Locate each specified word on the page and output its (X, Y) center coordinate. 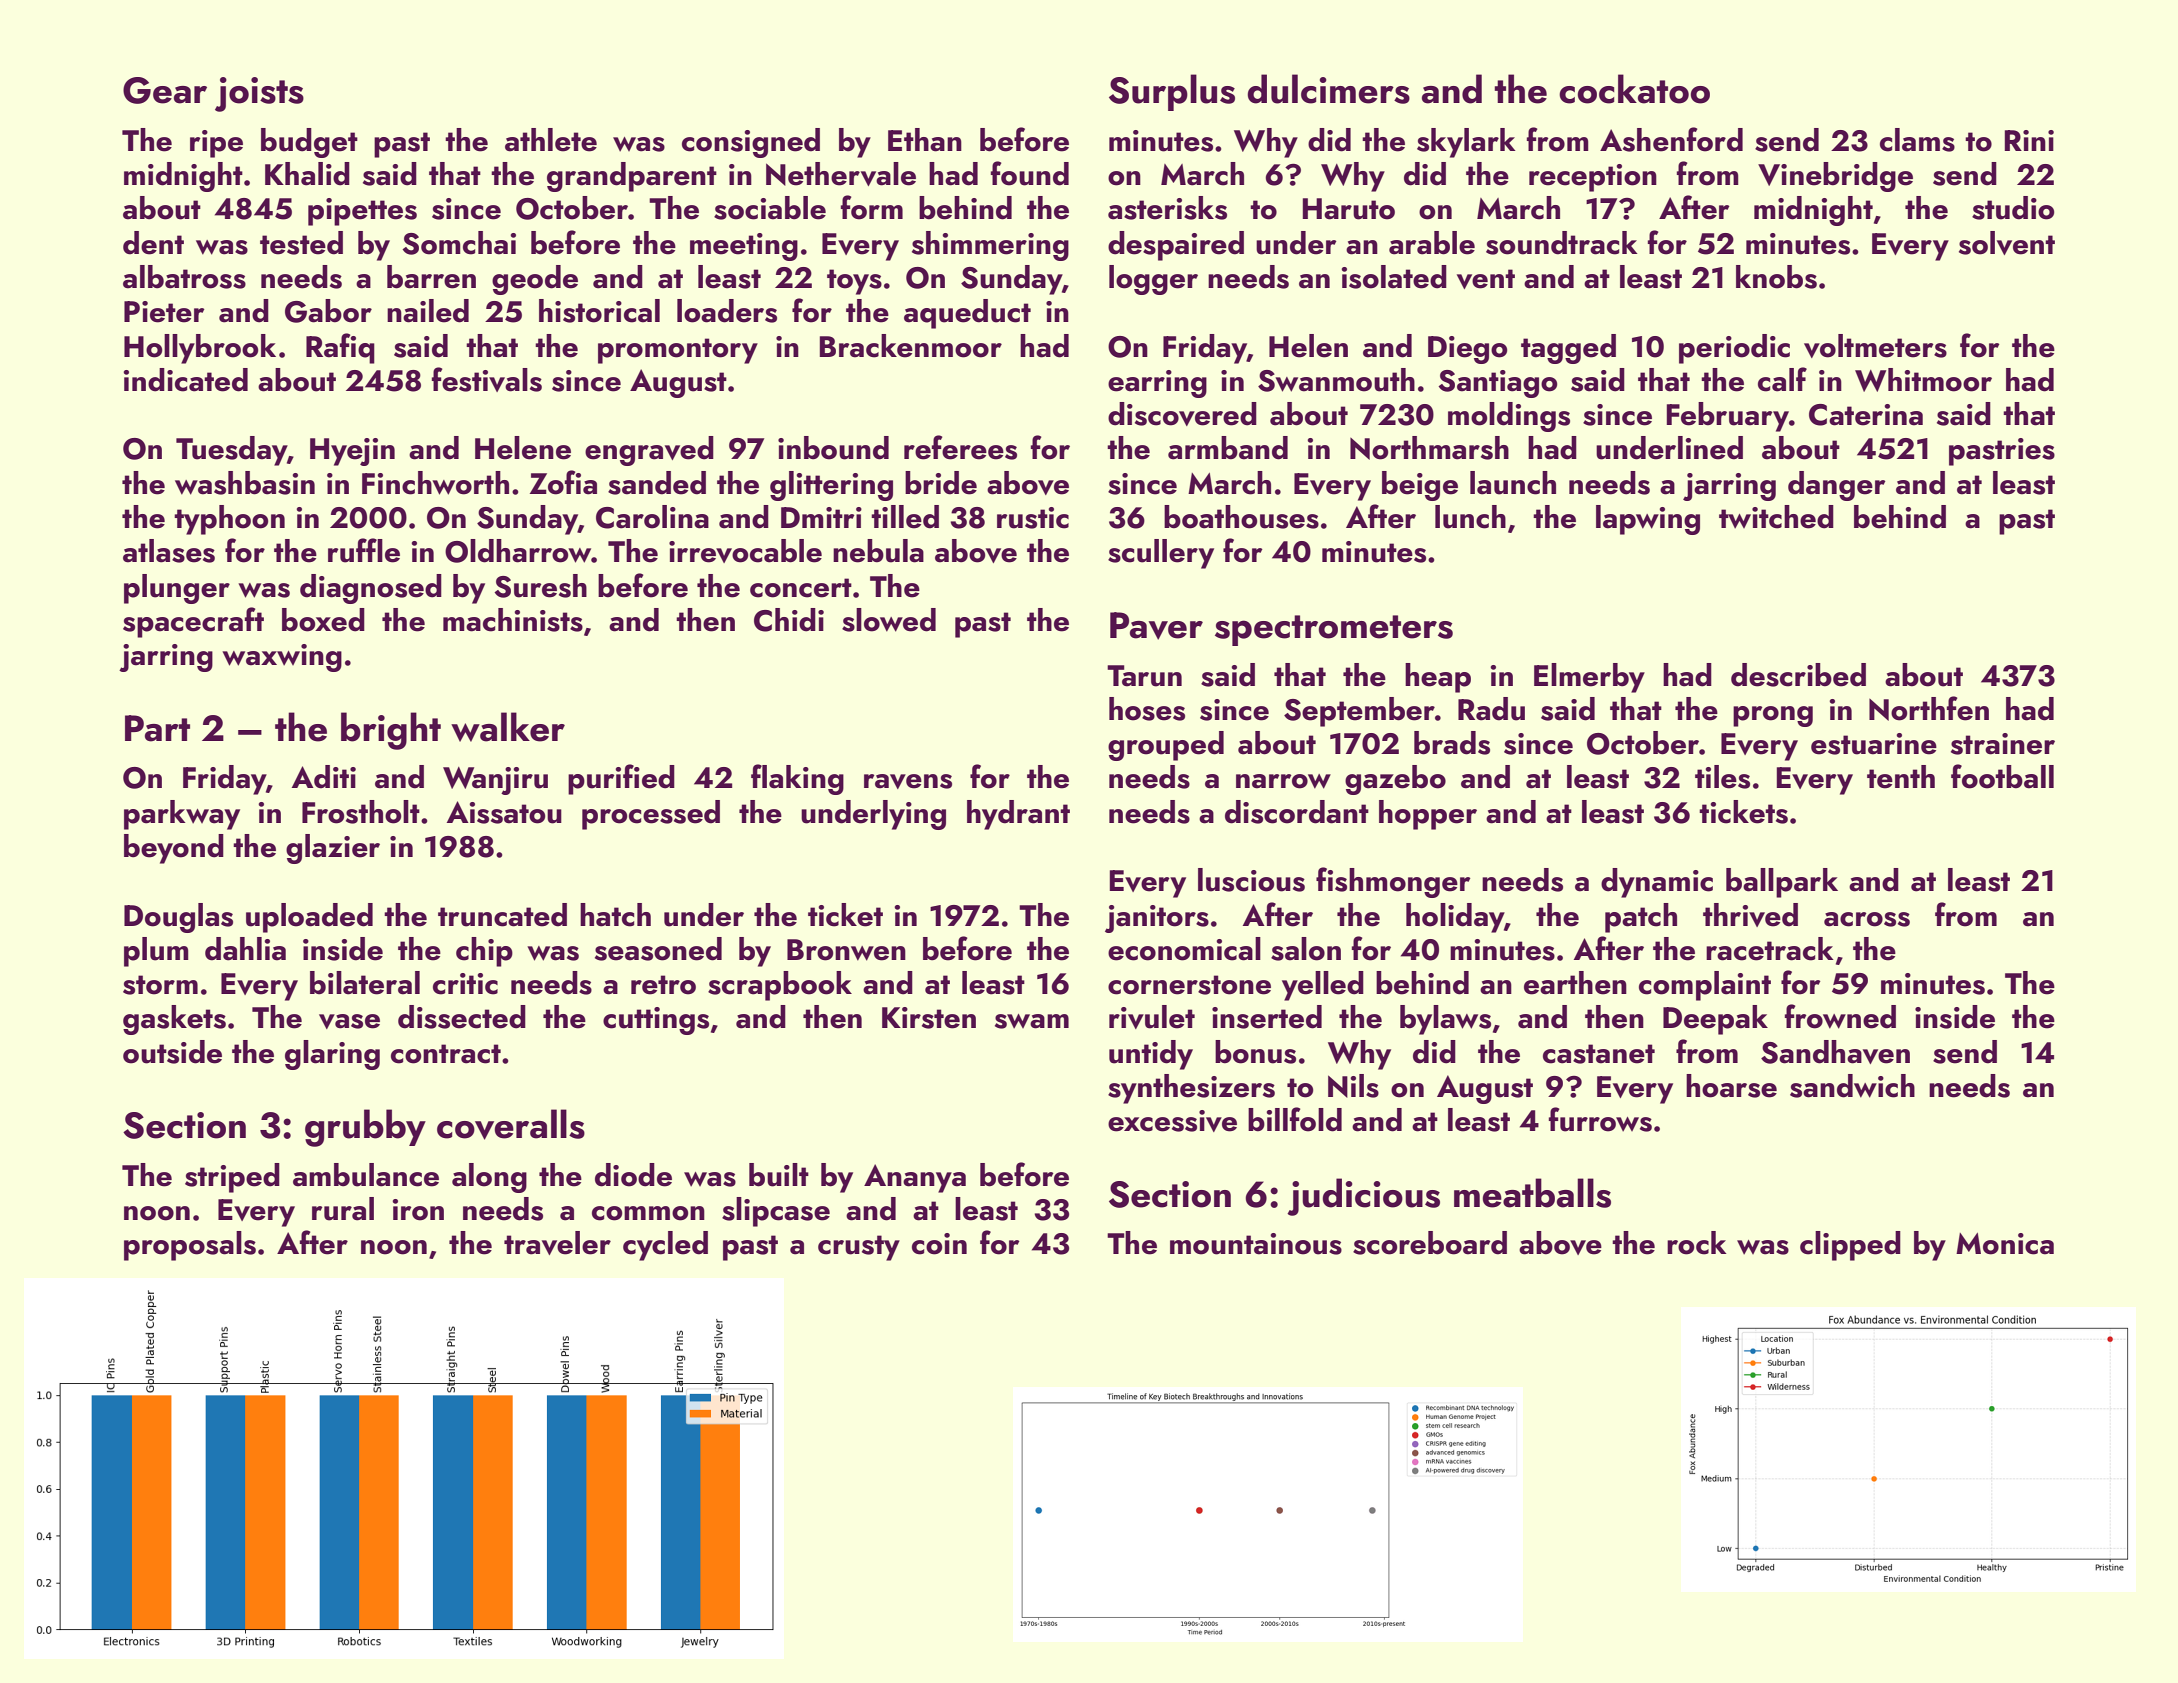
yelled (1323, 986)
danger (1837, 486)
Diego (1468, 350)
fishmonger (1393, 882)
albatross (184, 277)
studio (2013, 208)
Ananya (915, 1178)
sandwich (1852, 1086)
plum (156, 952)
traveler (557, 1243)
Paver (1156, 626)
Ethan (925, 140)
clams (1917, 140)
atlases (169, 551)
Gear (165, 90)
